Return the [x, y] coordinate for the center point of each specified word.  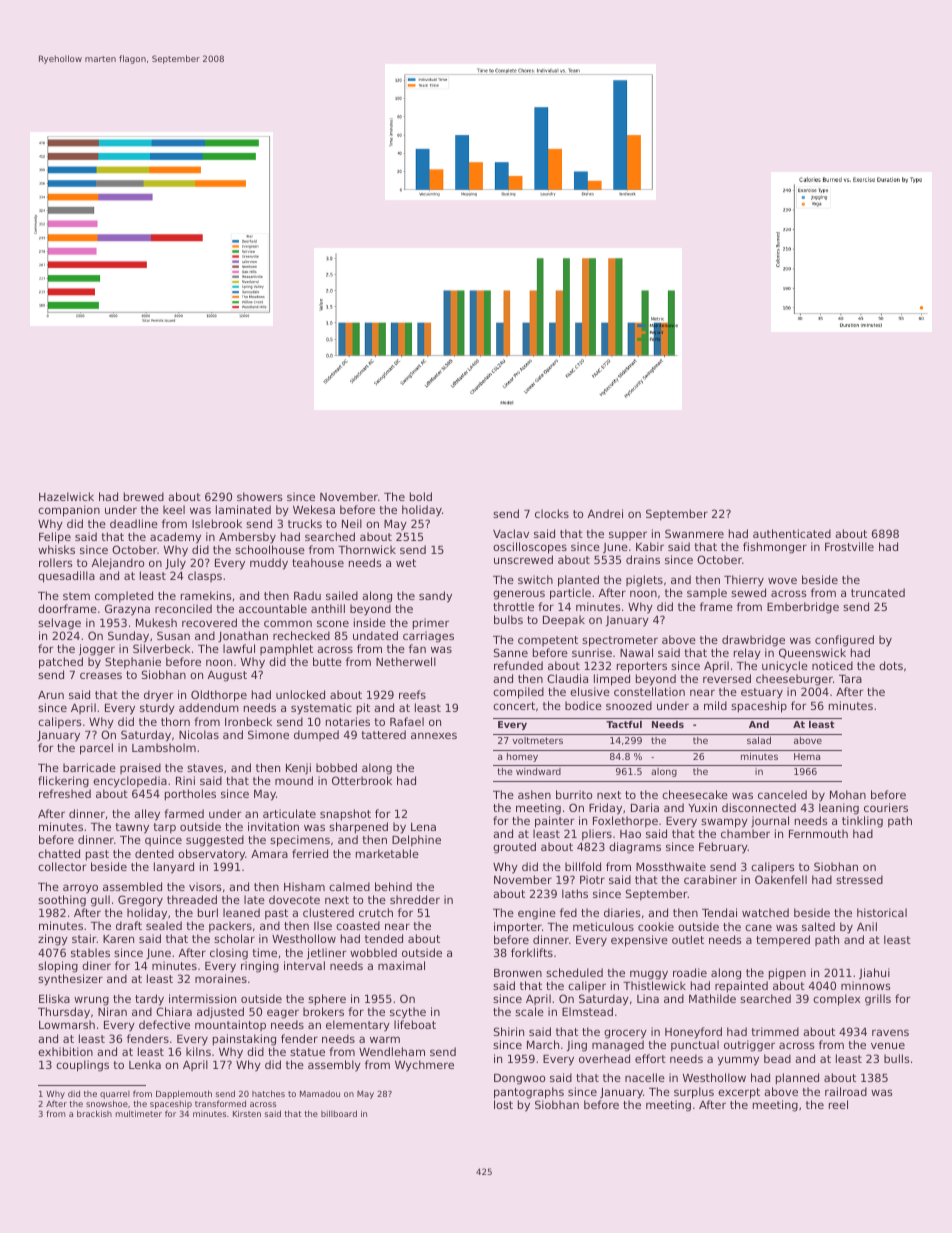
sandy [435, 597]
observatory [211, 855]
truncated [878, 592]
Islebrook [217, 523]
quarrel [115, 1096]
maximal [401, 965]
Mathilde [712, 998]
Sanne [511, 652]
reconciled [183, 608]
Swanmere [694, 533]
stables [90, 952]
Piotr [592, 879]
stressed [859, 879]
